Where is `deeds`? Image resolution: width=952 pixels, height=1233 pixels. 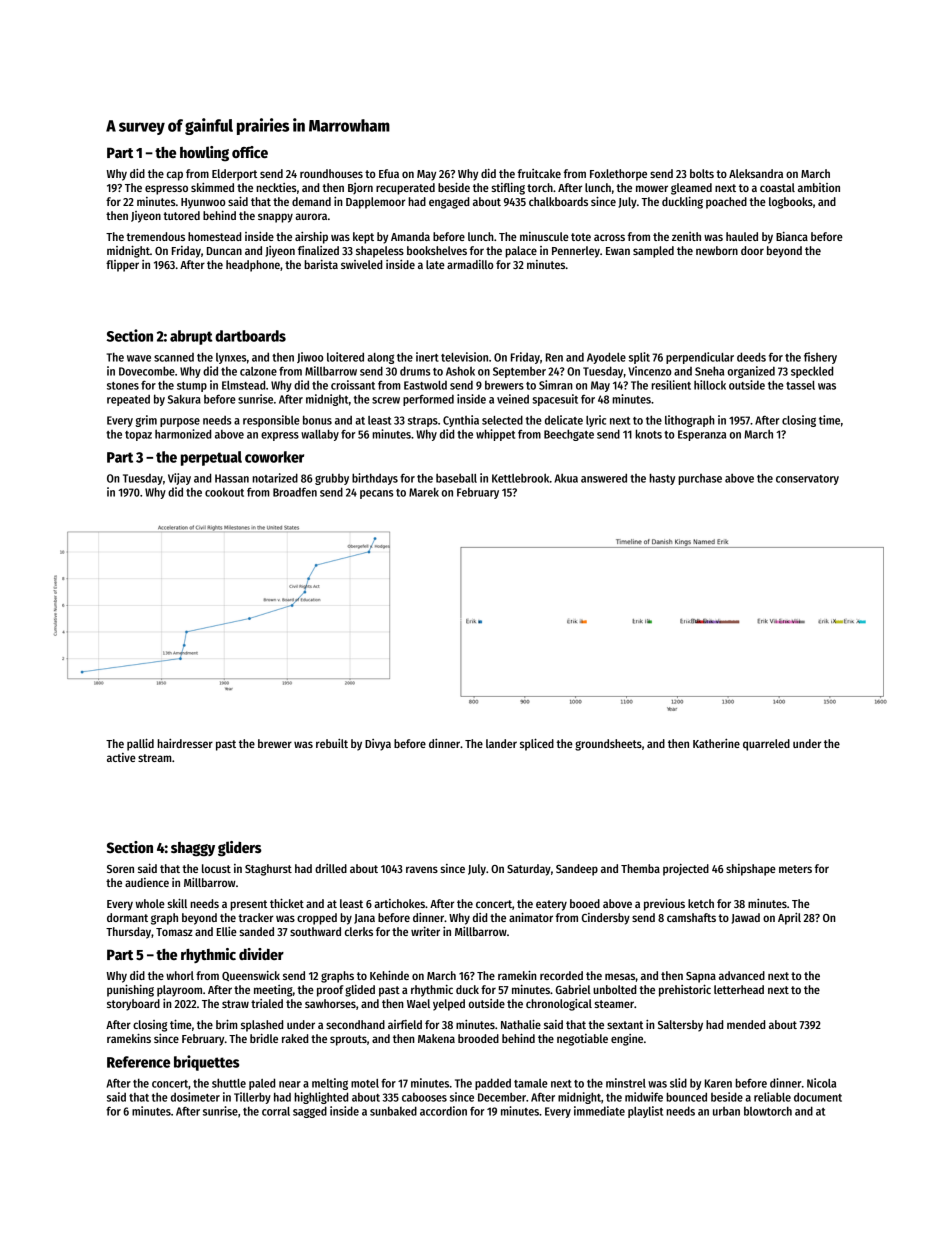
deeds is located at coordinates (751, 357).
